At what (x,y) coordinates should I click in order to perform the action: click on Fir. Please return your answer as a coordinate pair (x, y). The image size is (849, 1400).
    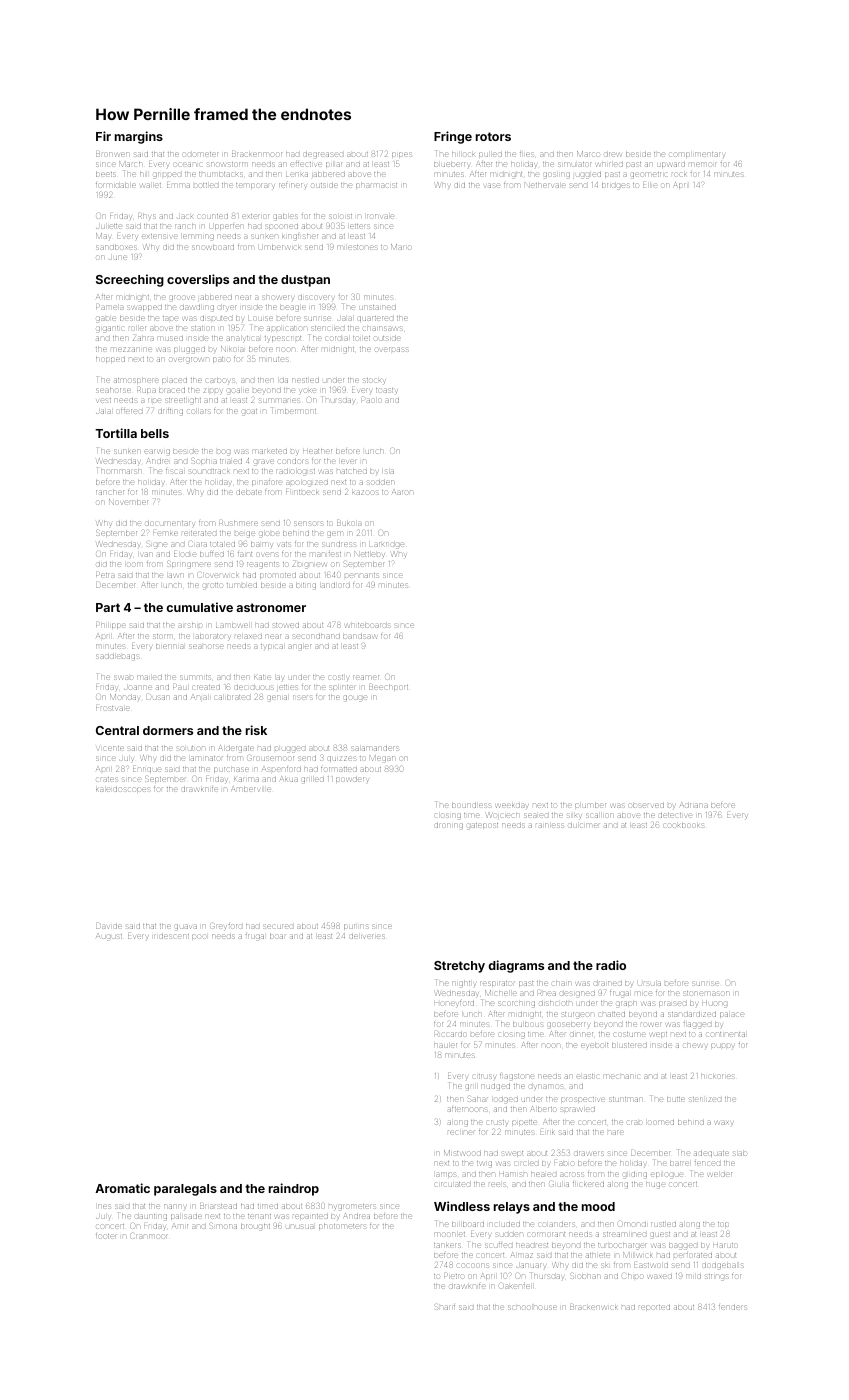
    Looking at the image, I should click on (103, 136).
